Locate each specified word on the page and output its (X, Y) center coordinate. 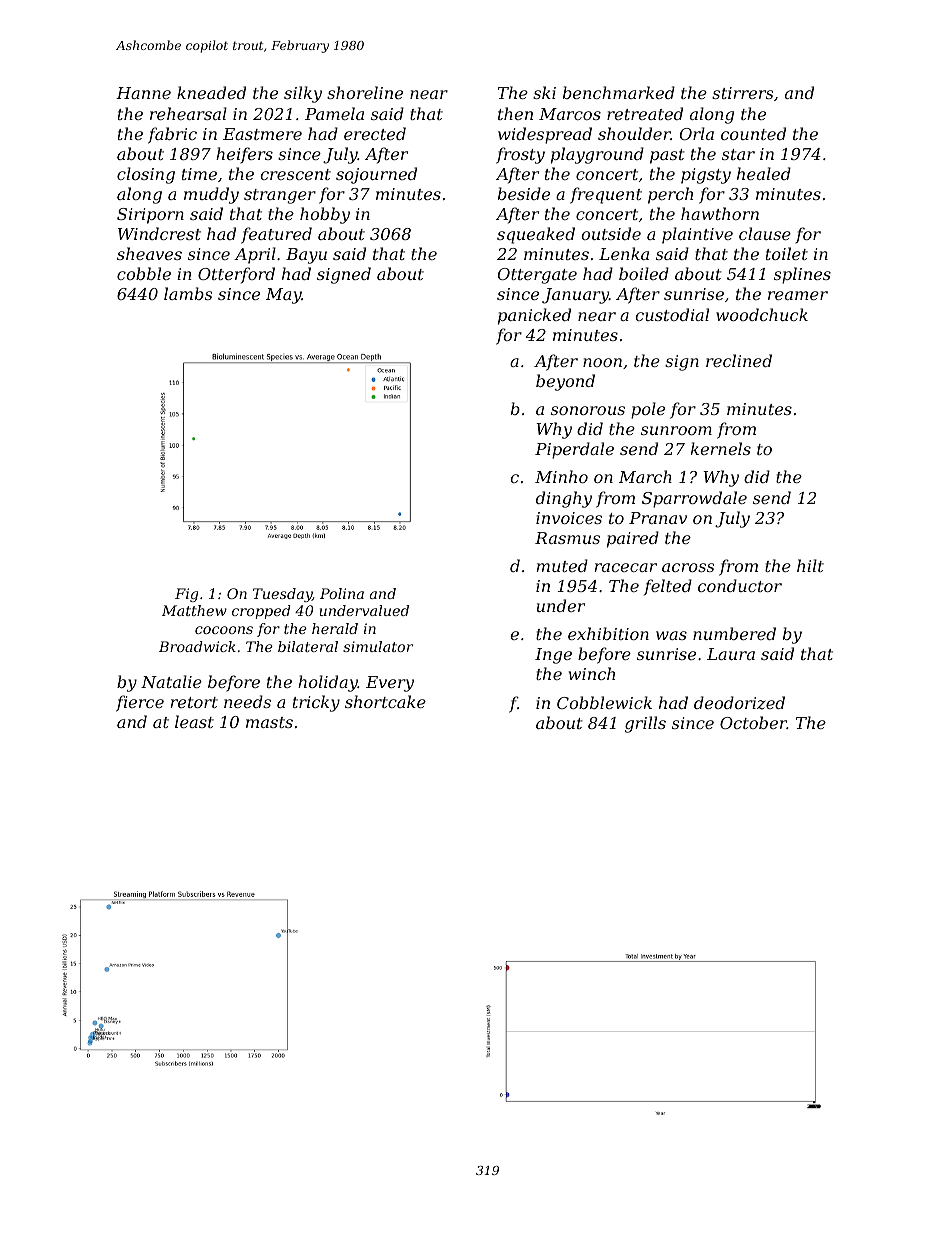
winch (592, 673)
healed (764, 173)
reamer (798, 295)
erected (375, 133)
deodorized (739, 703)
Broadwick (197, 646)
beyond (565, 382)
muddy (211, 195)
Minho (561, 476)
